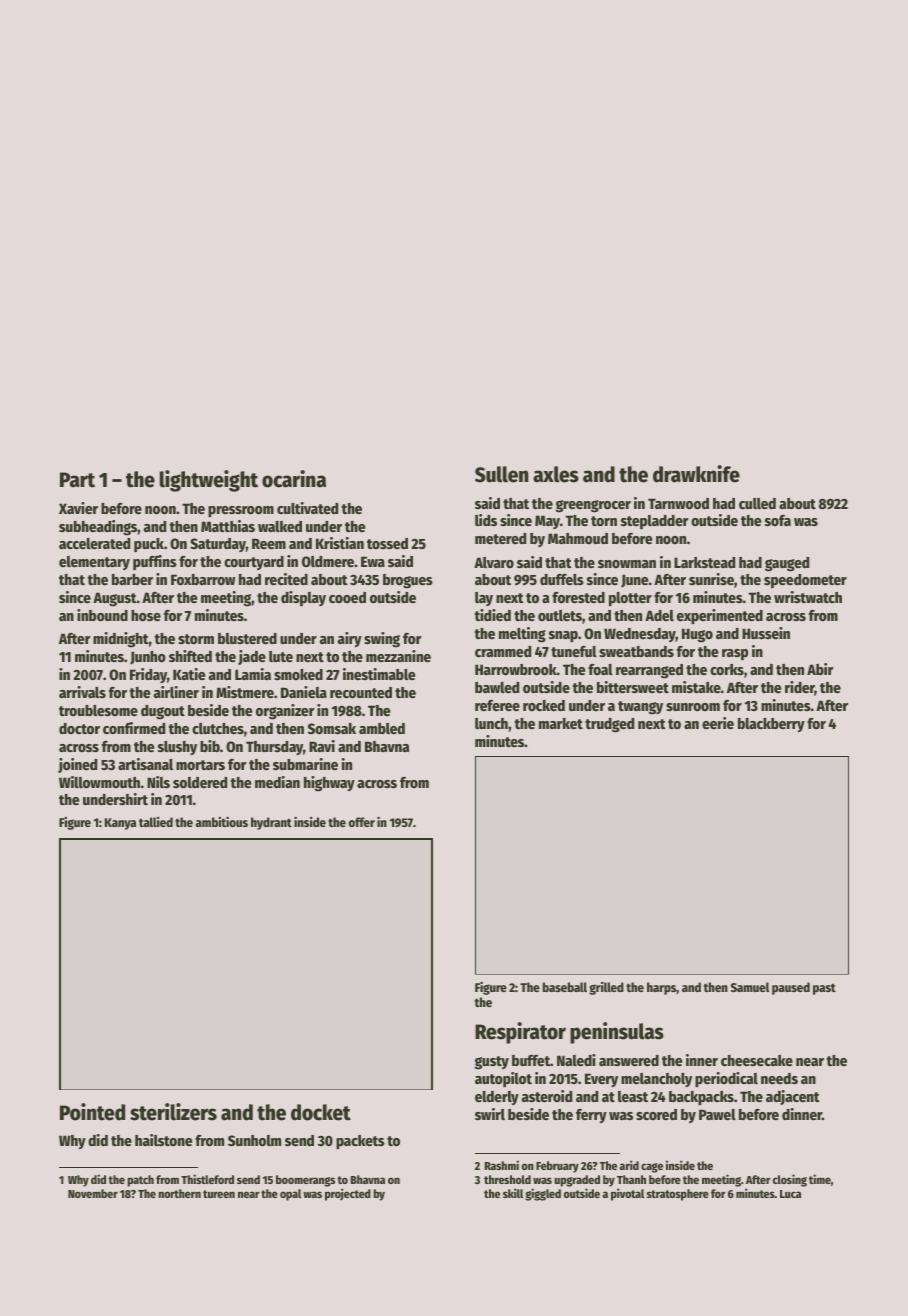 This screenshot has height=1316, width=908. I want to click on opal, so click(290, 1195).
